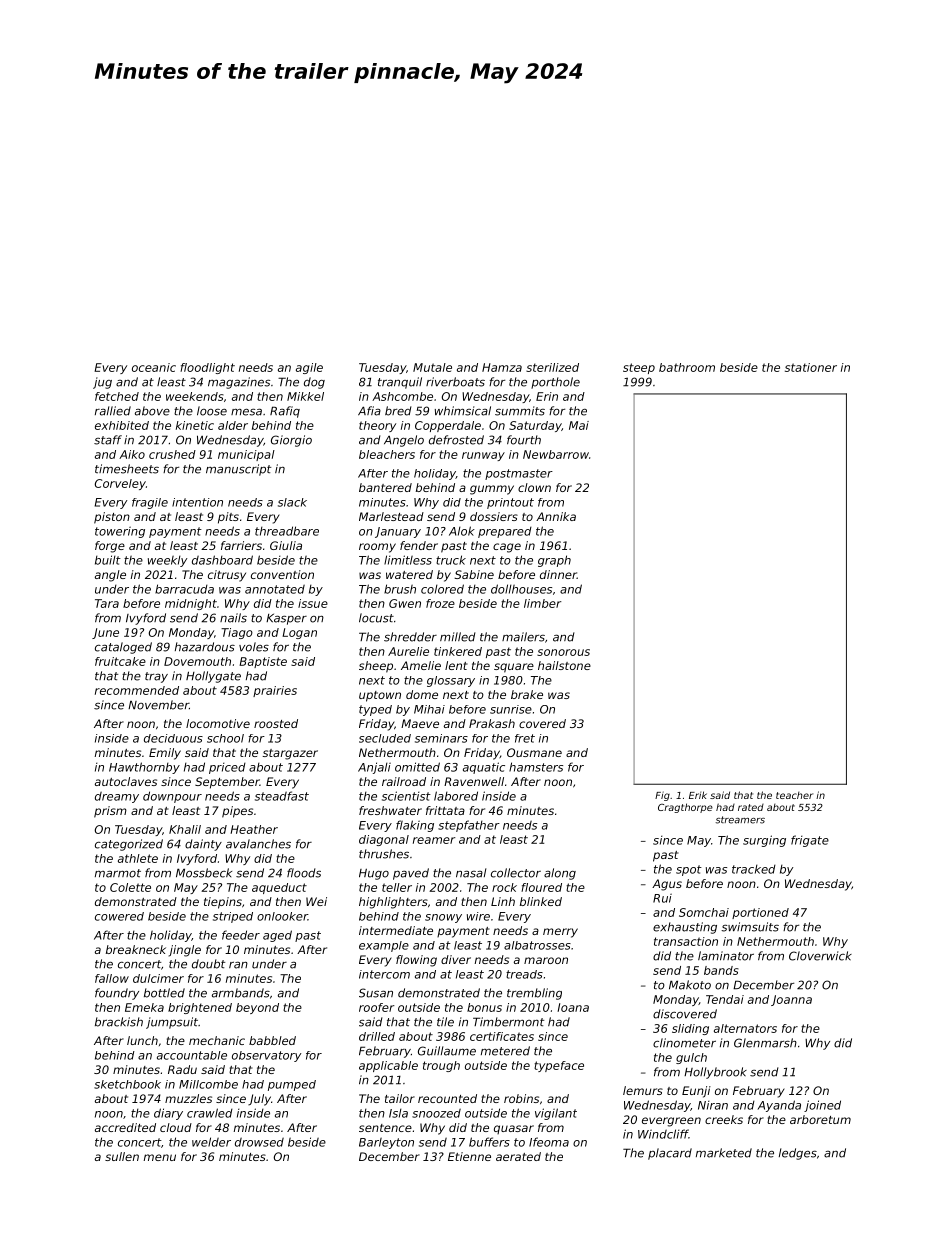  Describe the element at coordinates (432, 367) in the document. I see `Mutale` at that location.
